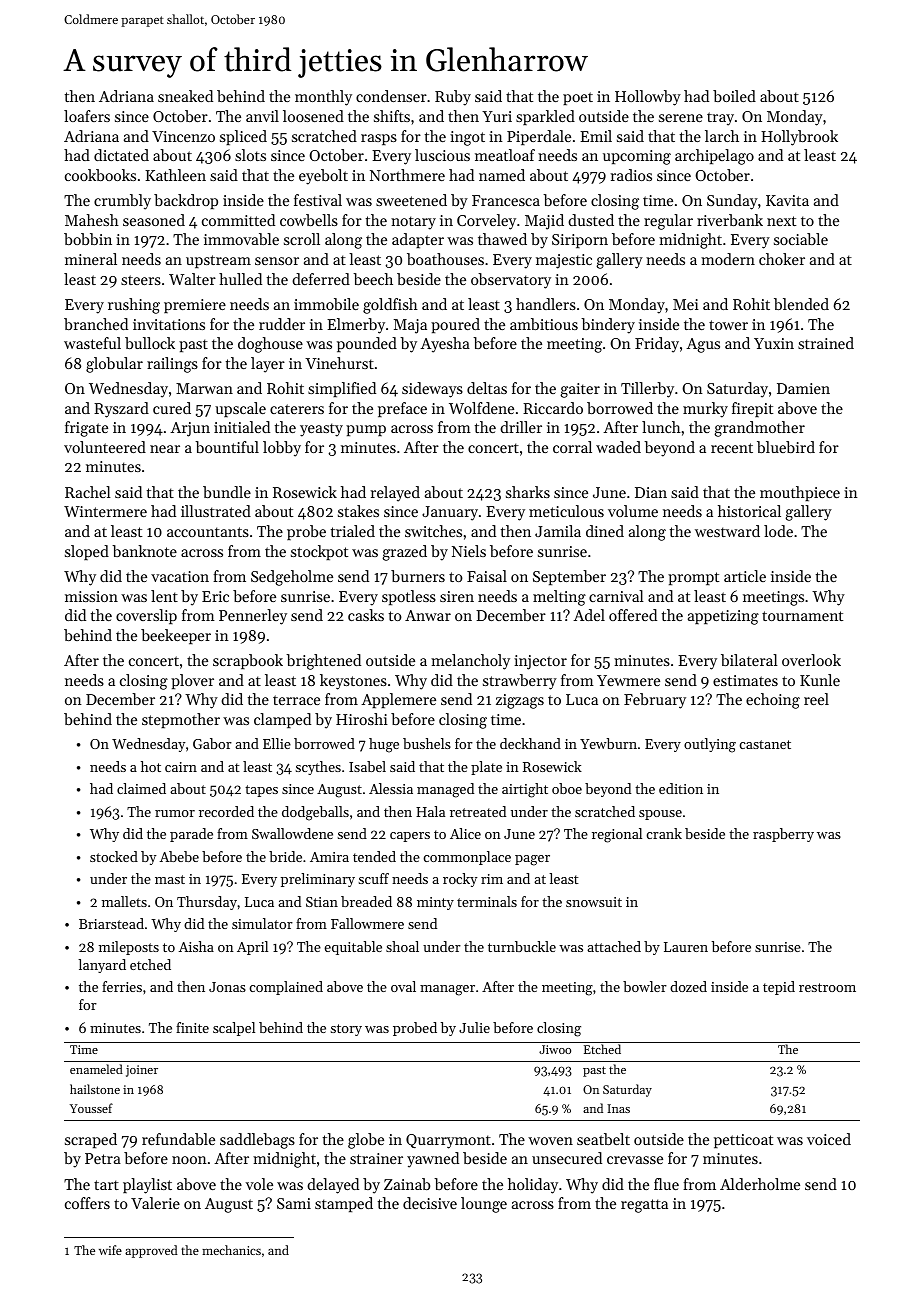 This screenshot has height=1308, width=924. I want to click on claimed, so click(141, 788).
